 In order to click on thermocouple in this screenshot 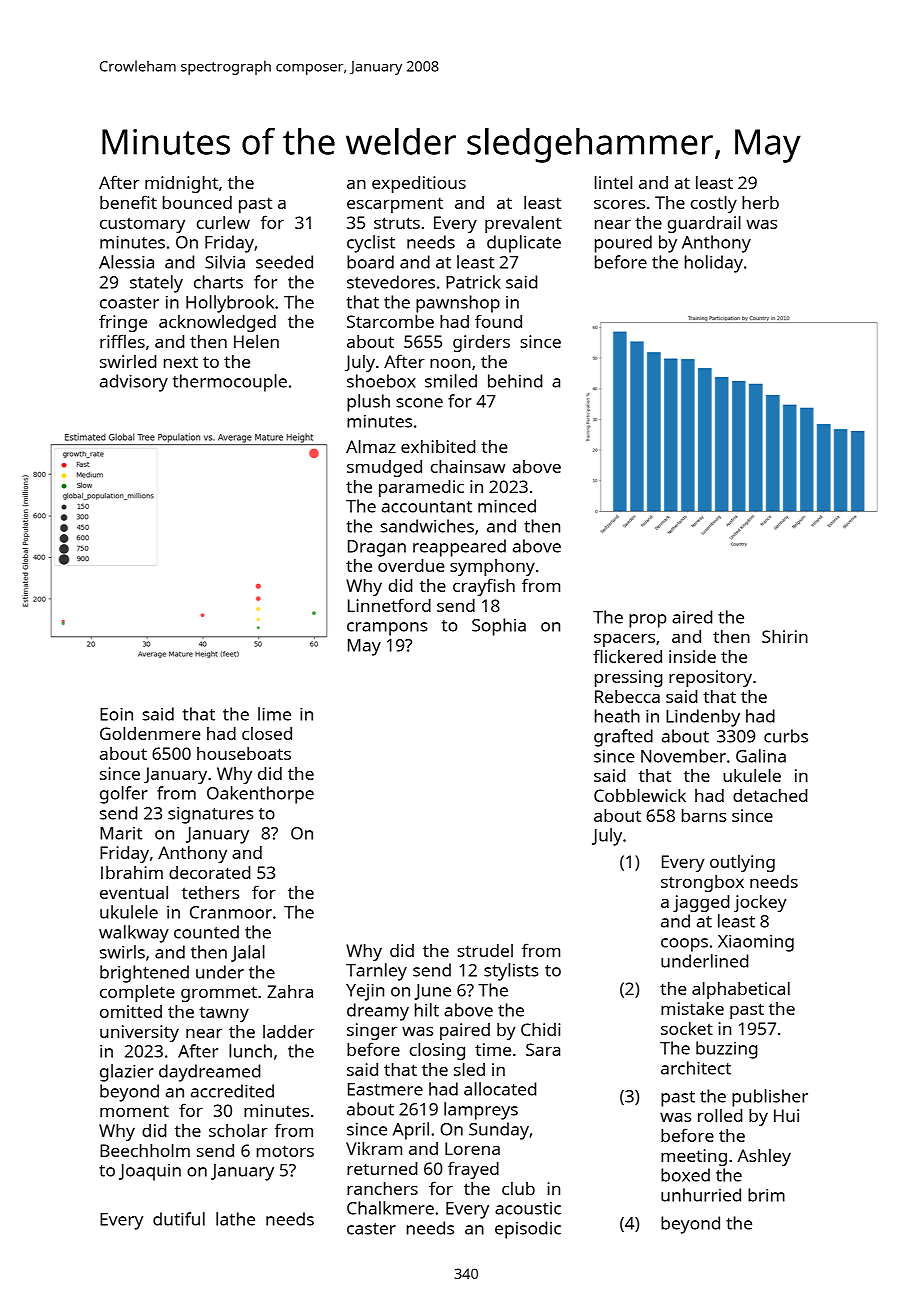, I will do `click(230, 383)`.
